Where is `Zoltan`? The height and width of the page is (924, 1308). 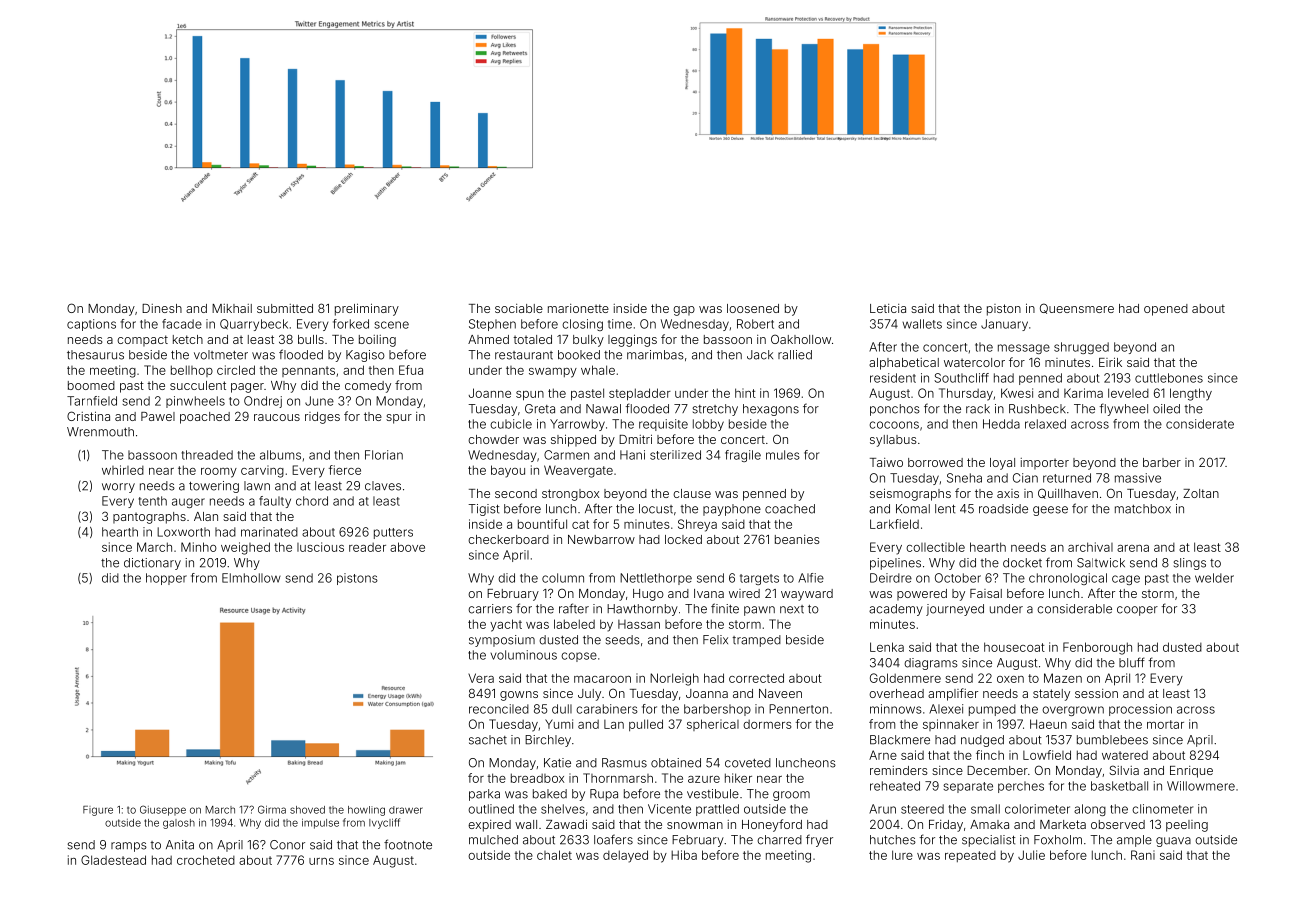 Zoltan is located at coordinates (1201, 493).
